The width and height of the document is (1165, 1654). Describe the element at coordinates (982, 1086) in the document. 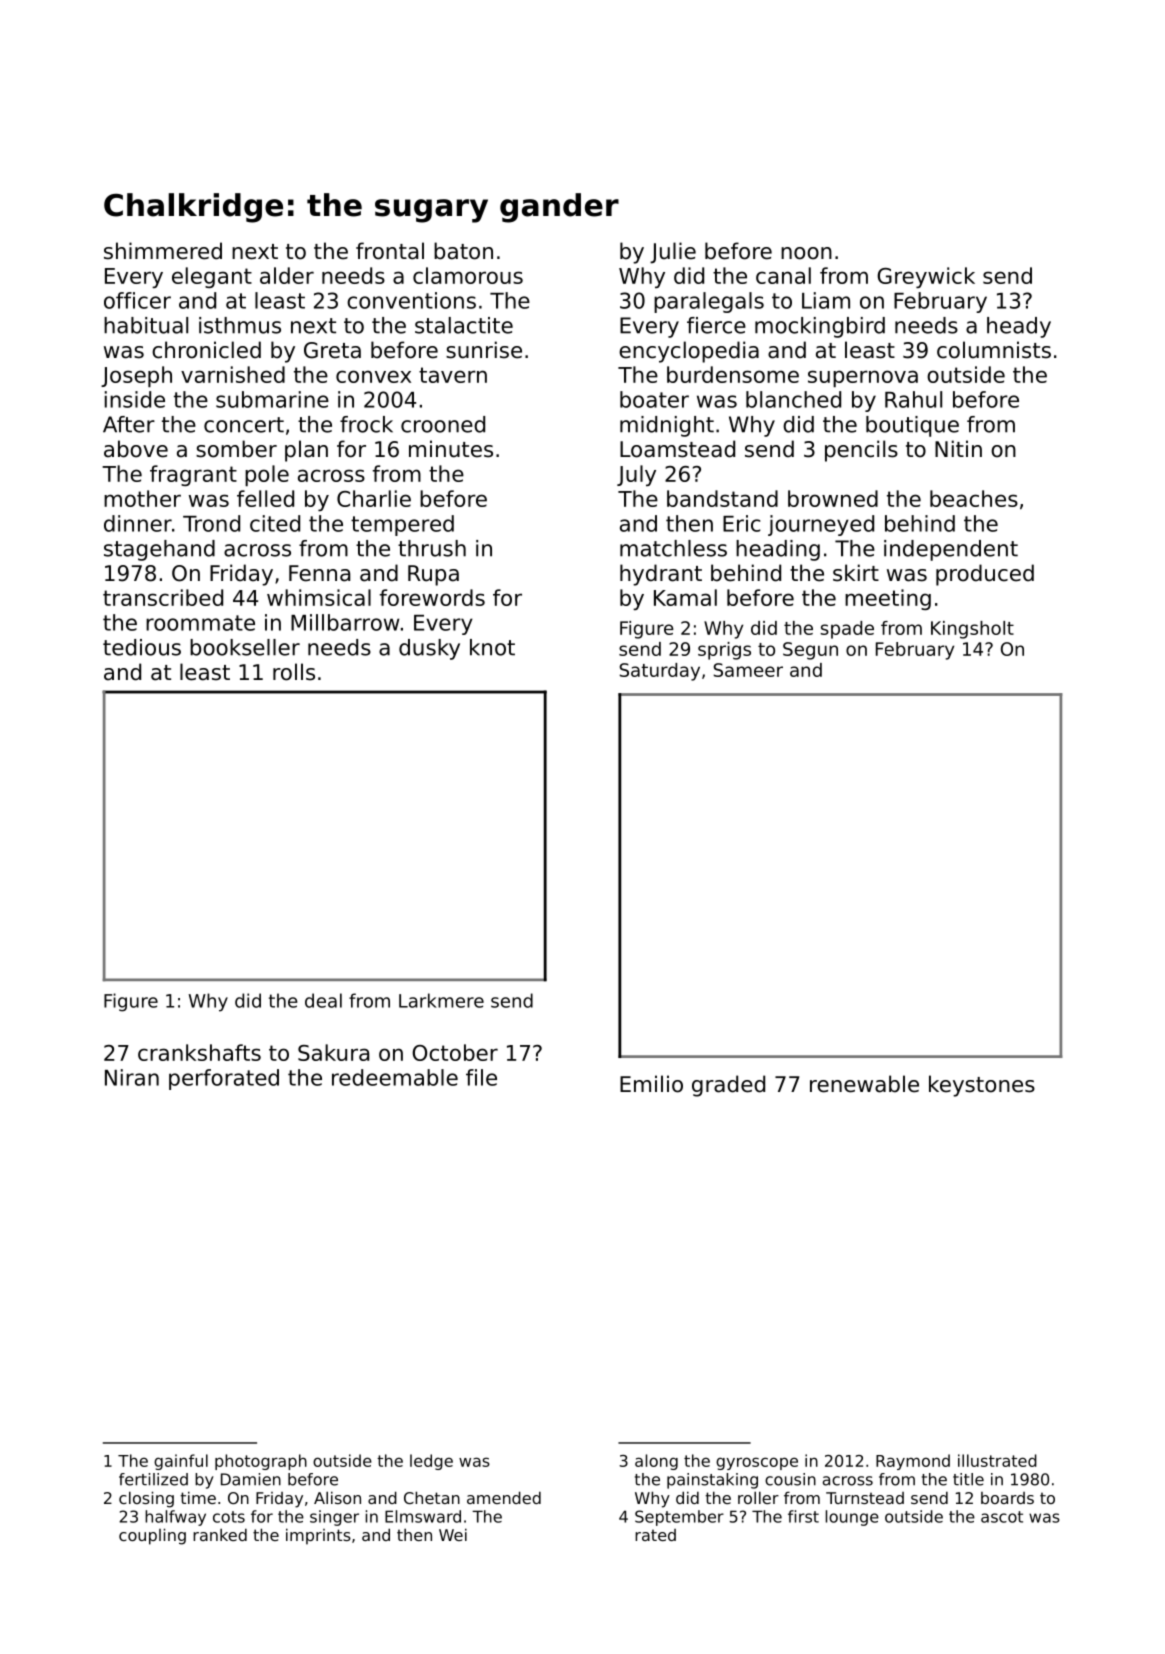

I see `keystones` at that location.
